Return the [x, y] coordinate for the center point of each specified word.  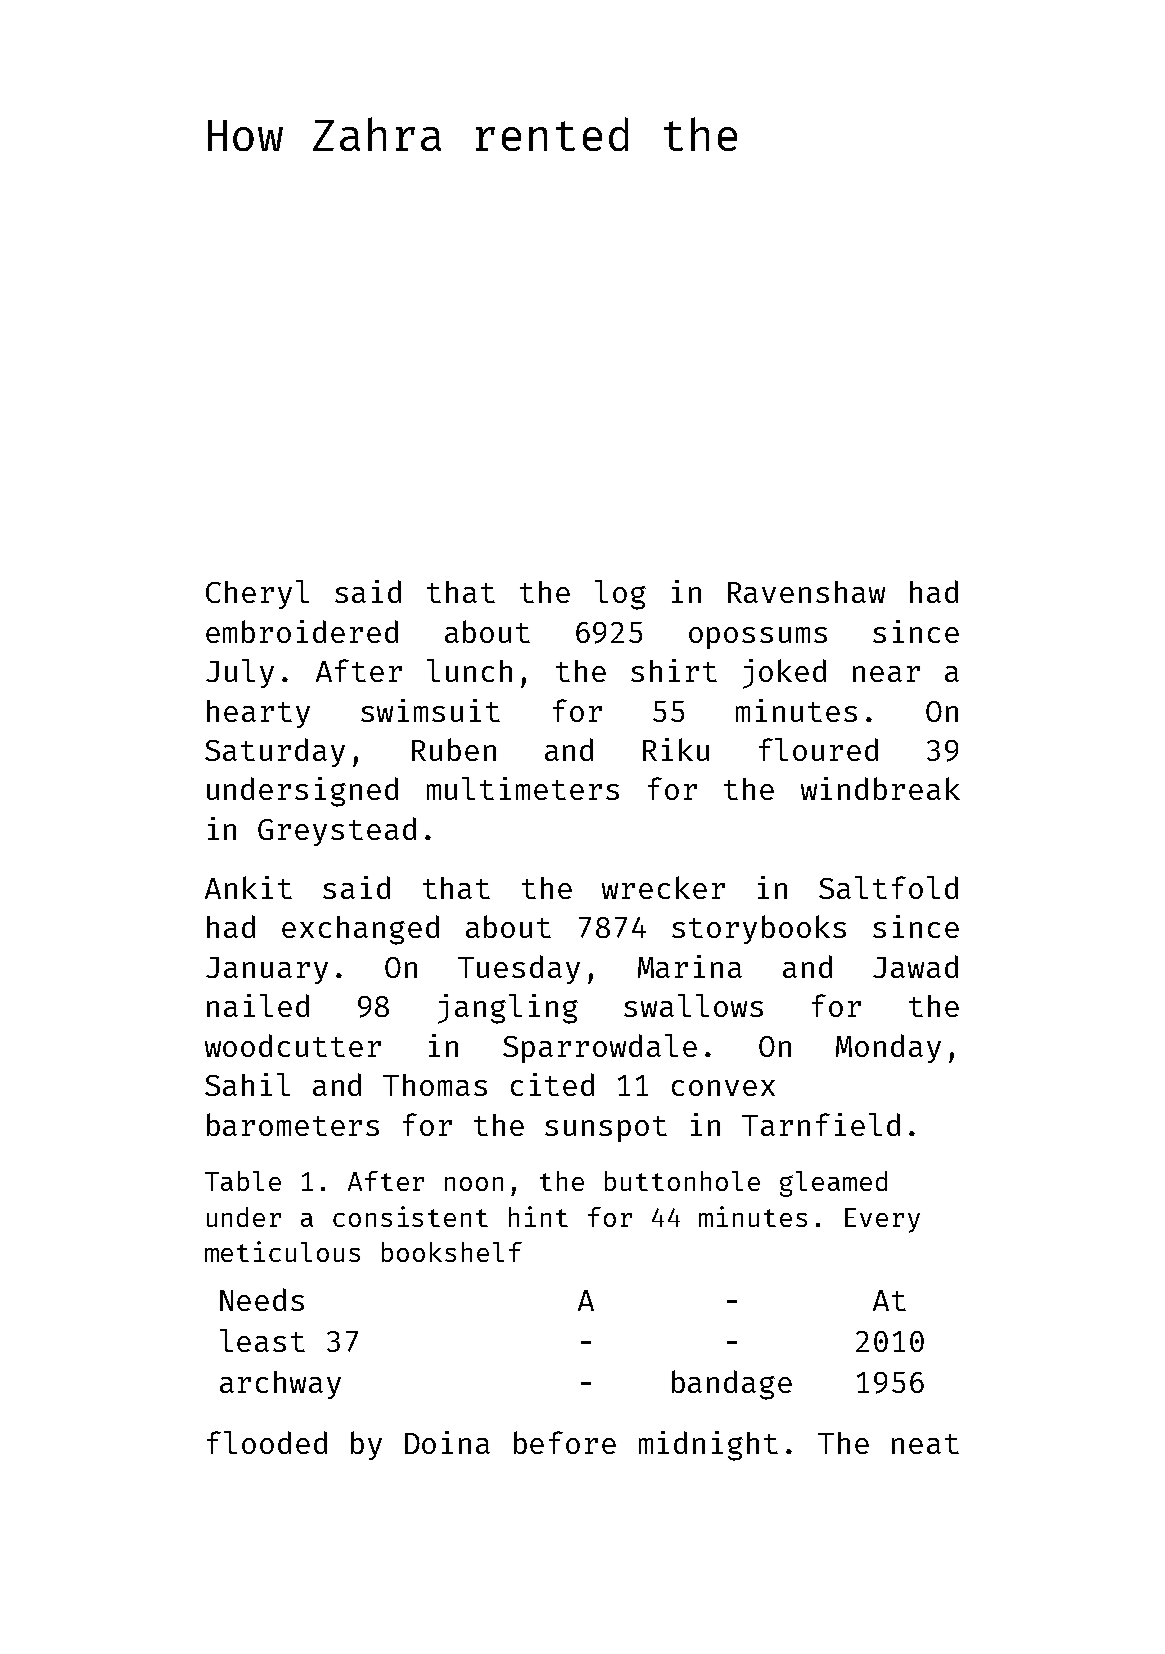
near [886, 674]
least [262, 1340]
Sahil [247, 1084]
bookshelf [452, 1252]
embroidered [302, 631]
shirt [674, 670]
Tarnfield [821, 1124]
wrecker [663, 887]
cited [552, 1084]
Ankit [248, 887]
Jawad [915, 966]
